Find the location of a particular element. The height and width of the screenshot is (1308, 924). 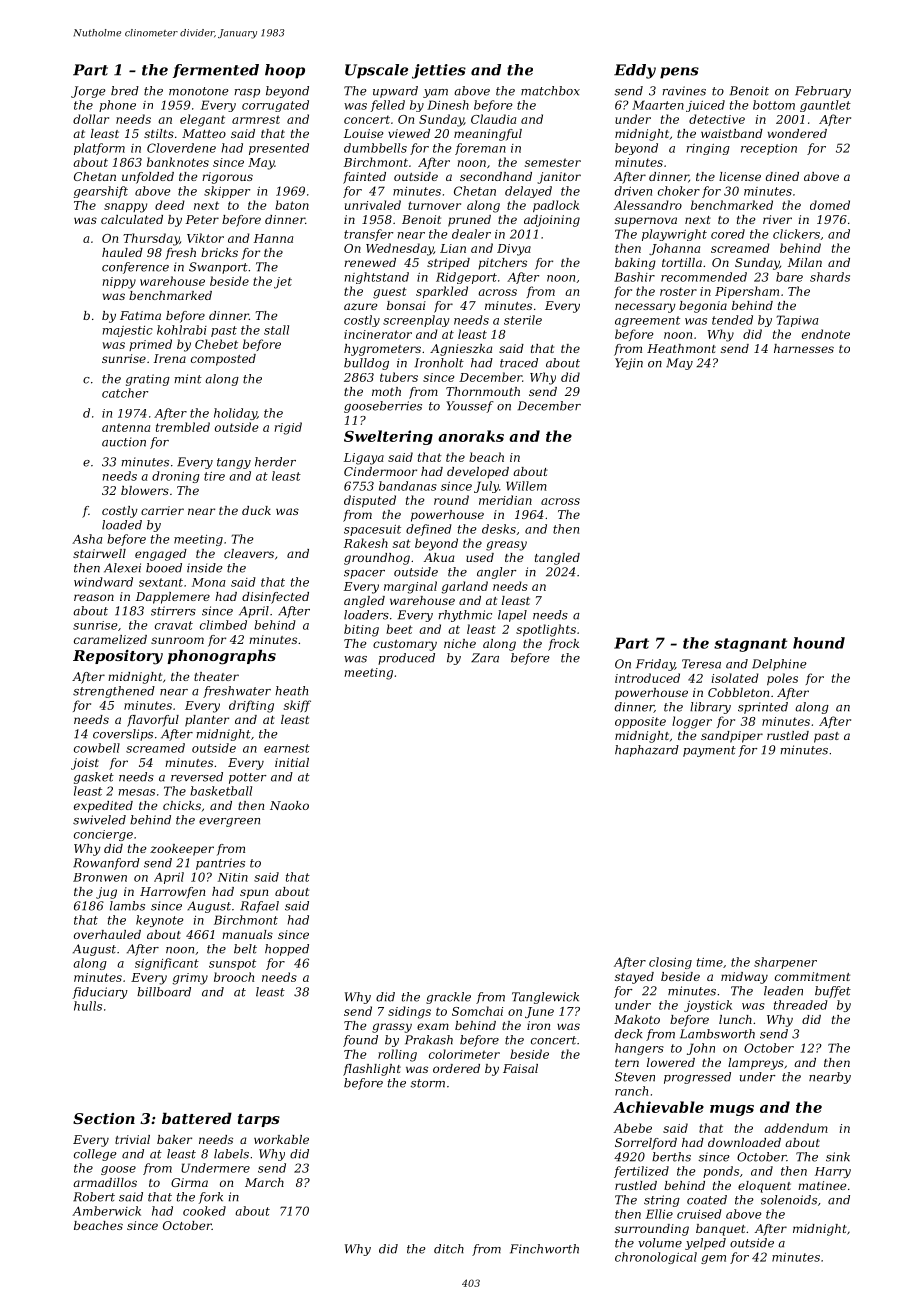

fainted is located at coordinates (364, 178).
